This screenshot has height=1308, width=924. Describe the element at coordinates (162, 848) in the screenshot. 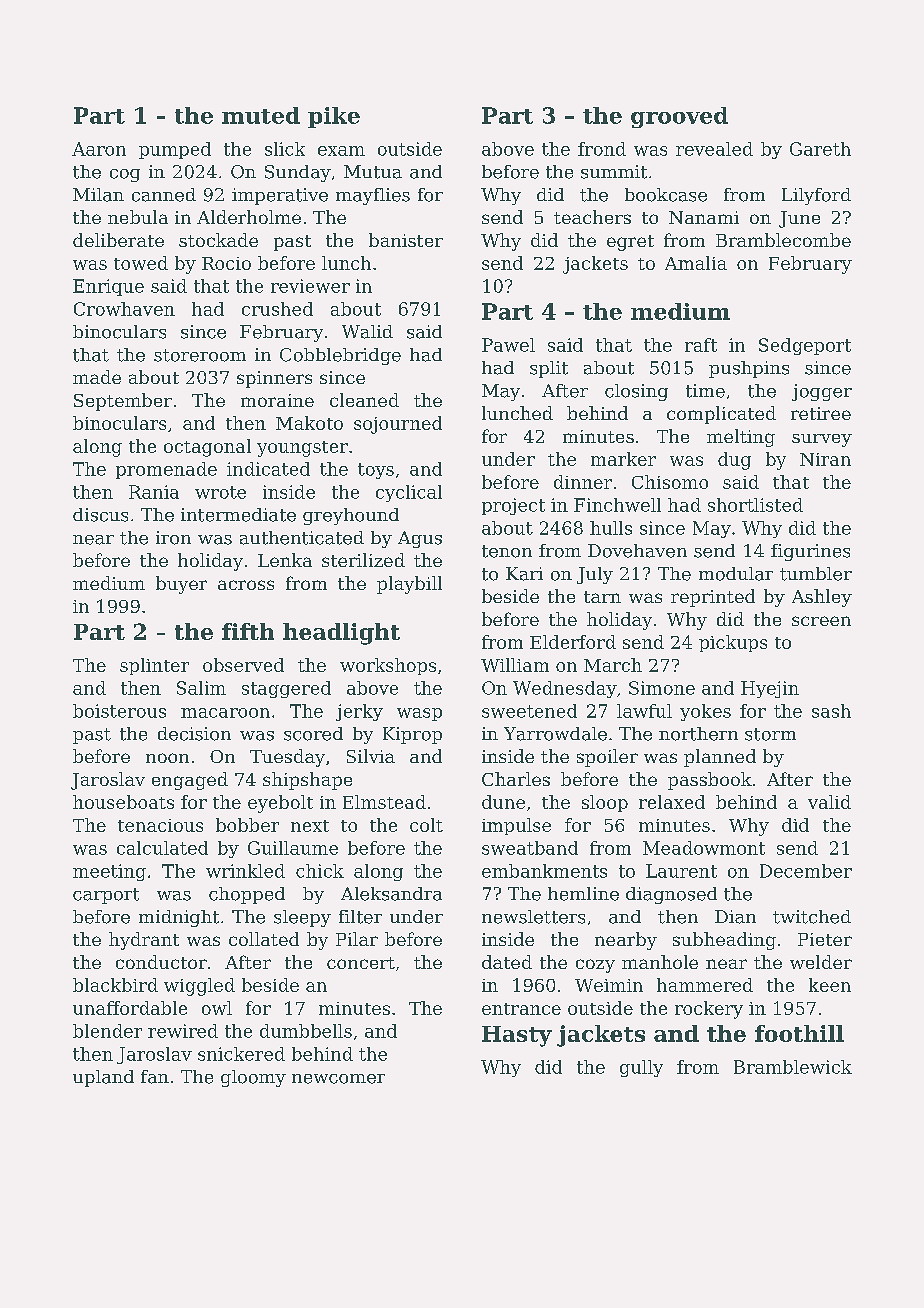

I see `calculated` at that location.
